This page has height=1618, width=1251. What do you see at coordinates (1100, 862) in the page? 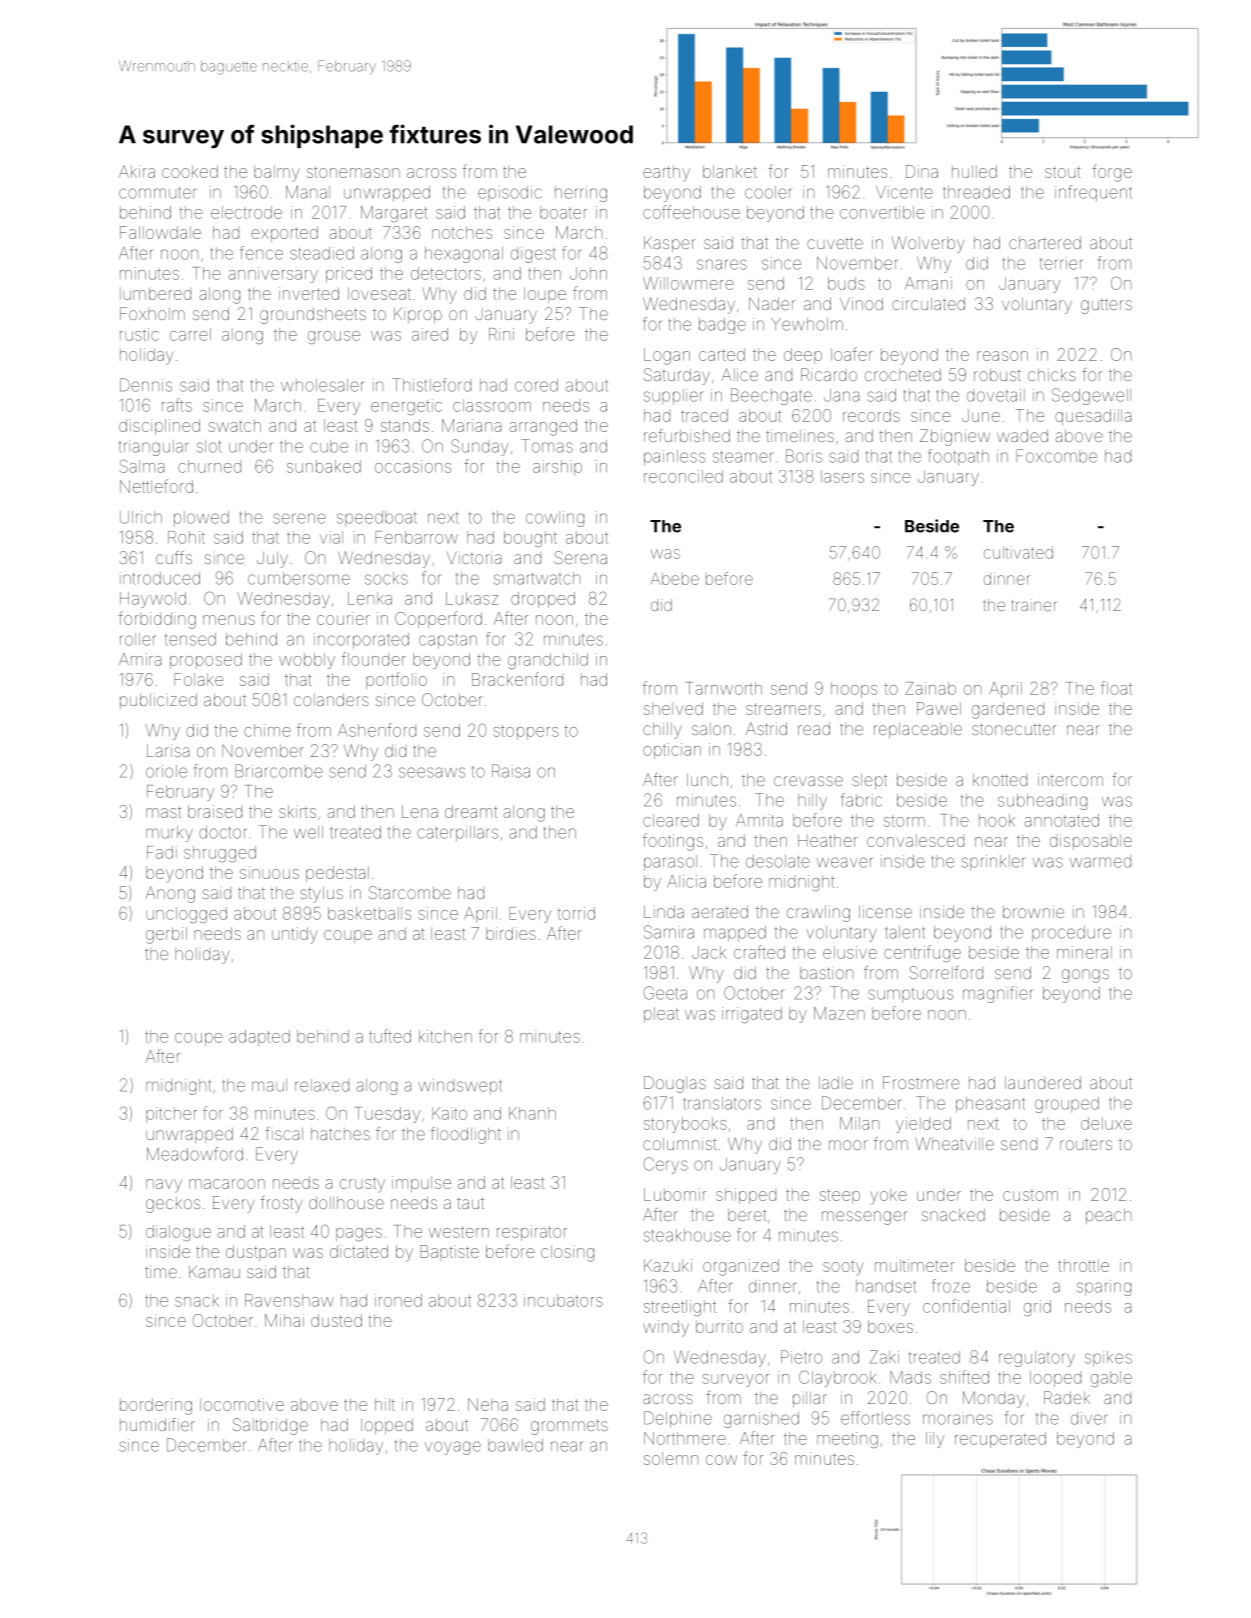
I see `warmed` at bounding box center [1100, 862].
